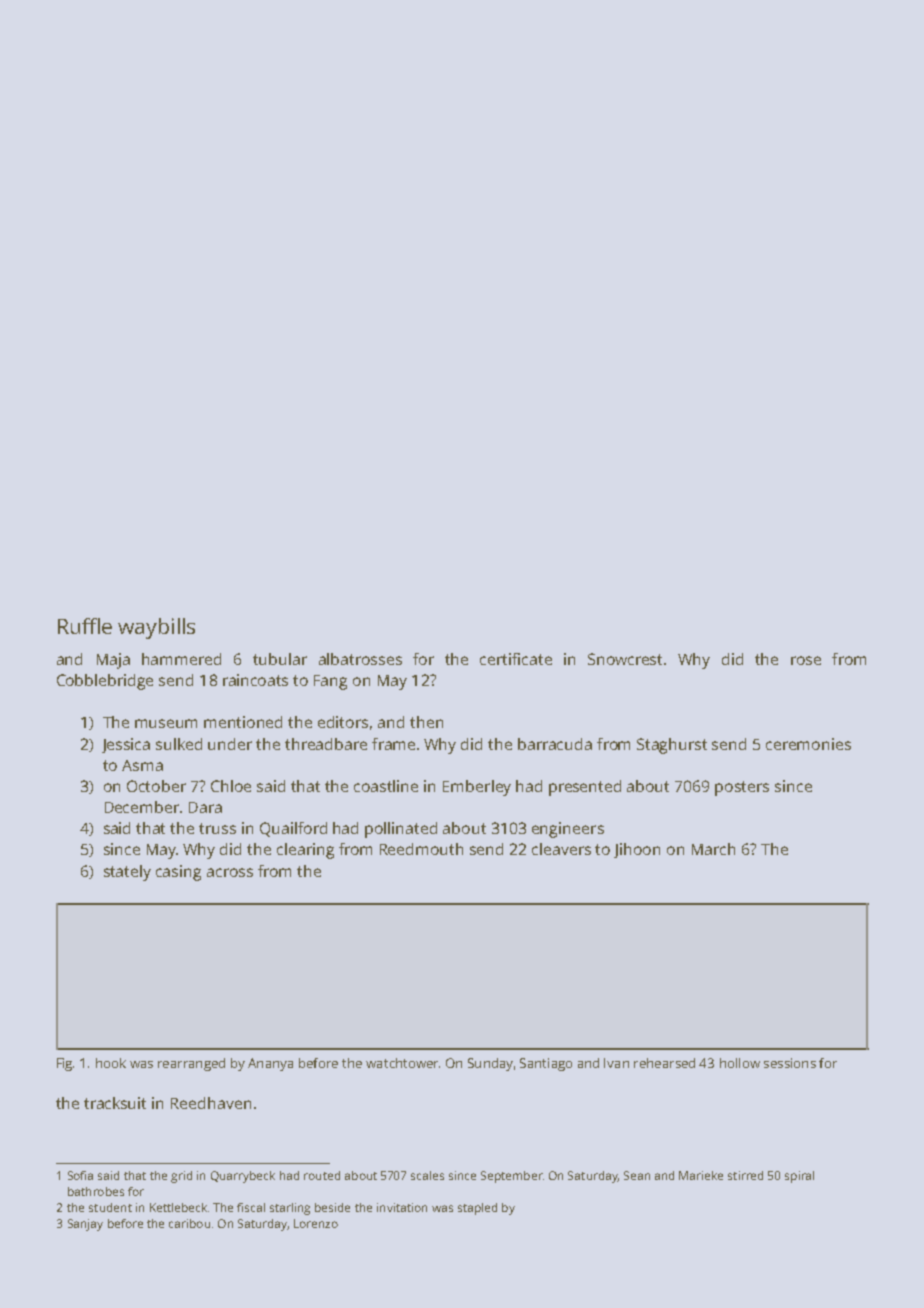  What do you see at coordinates (672, 746) in the screenshot?
I see `Staghurst` at bounding box center [672, 746].
